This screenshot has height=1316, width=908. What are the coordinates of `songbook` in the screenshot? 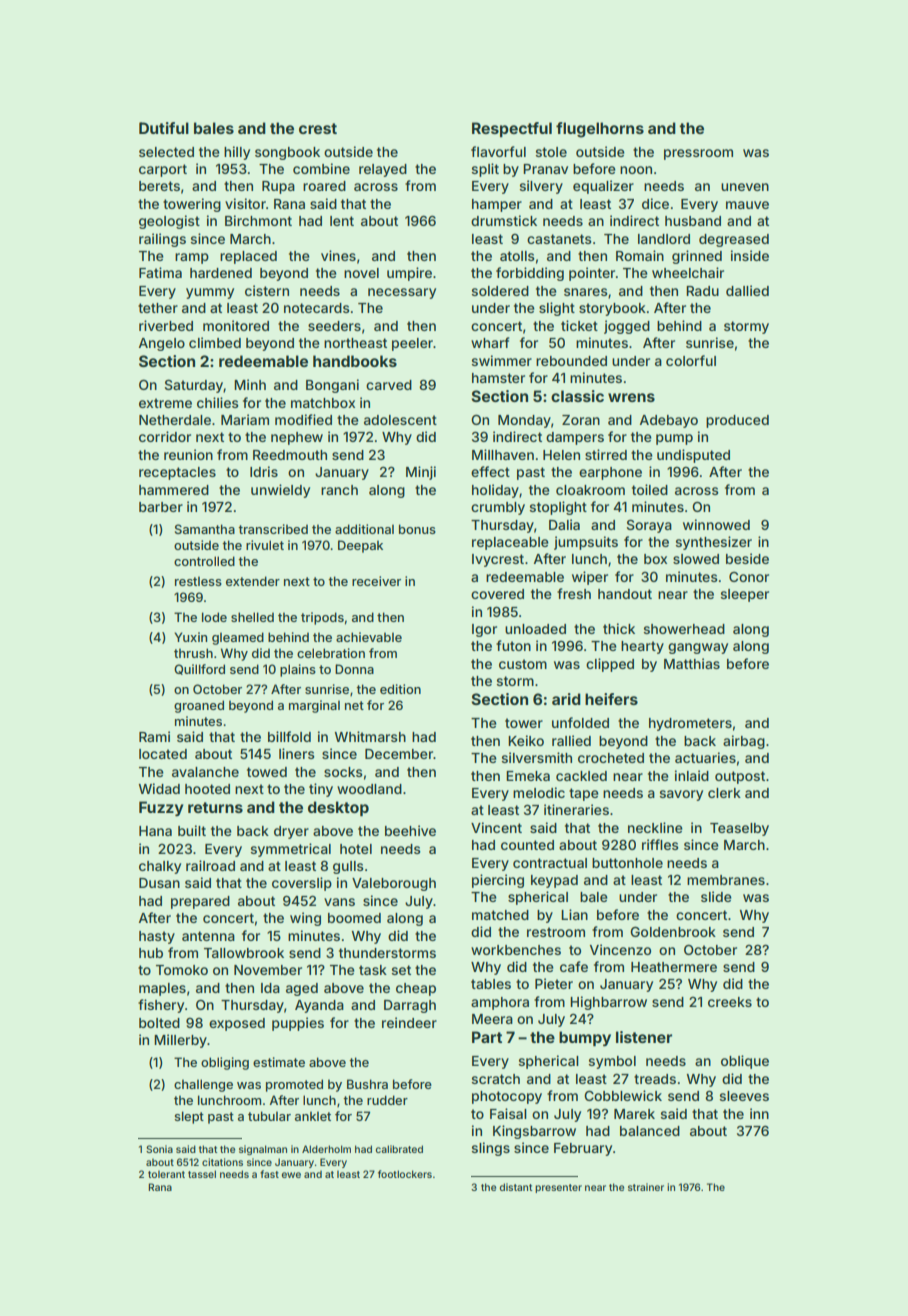 It's located at (287, 153).
